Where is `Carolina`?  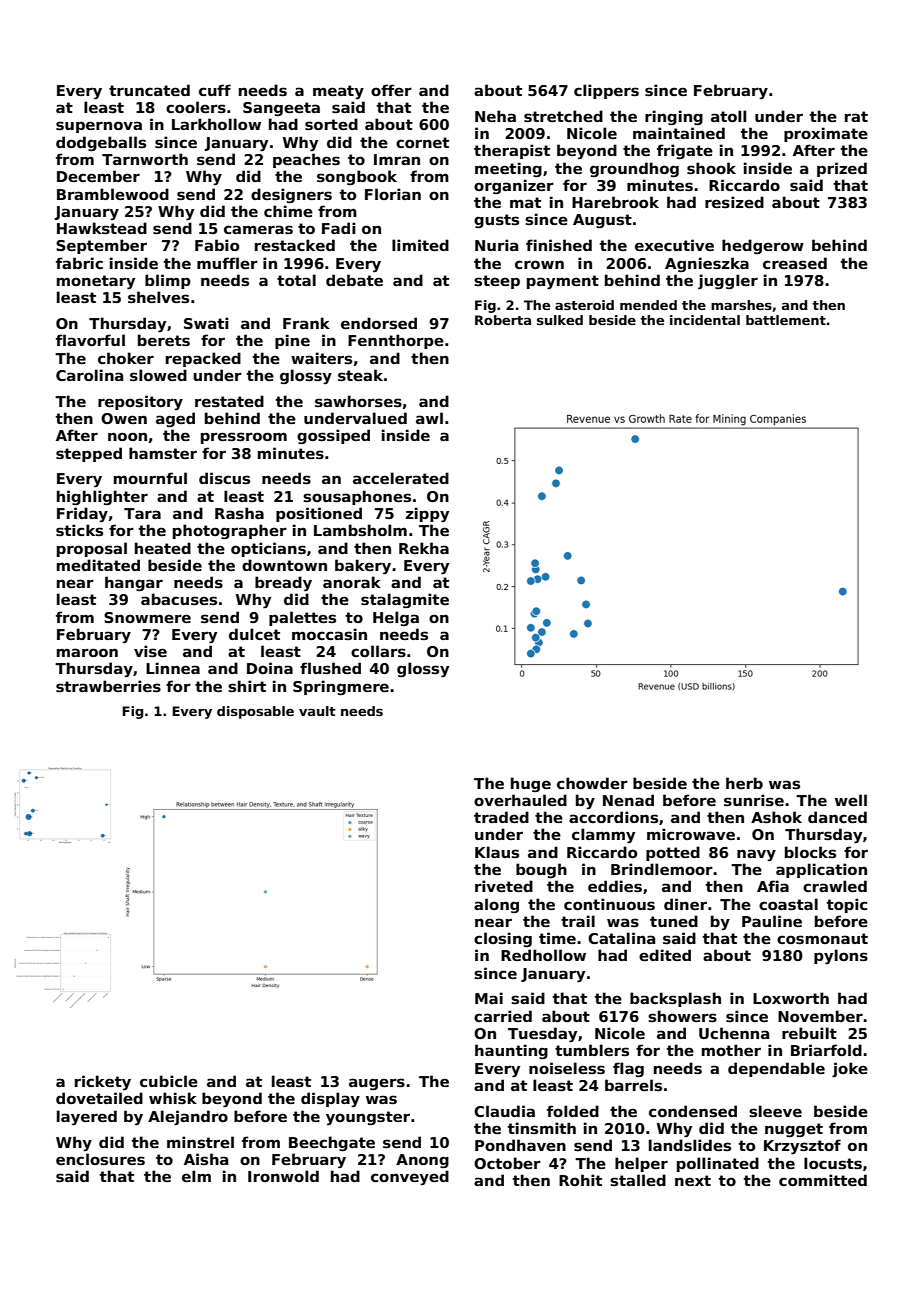
Carolina is located at coordinates (89, 375).
